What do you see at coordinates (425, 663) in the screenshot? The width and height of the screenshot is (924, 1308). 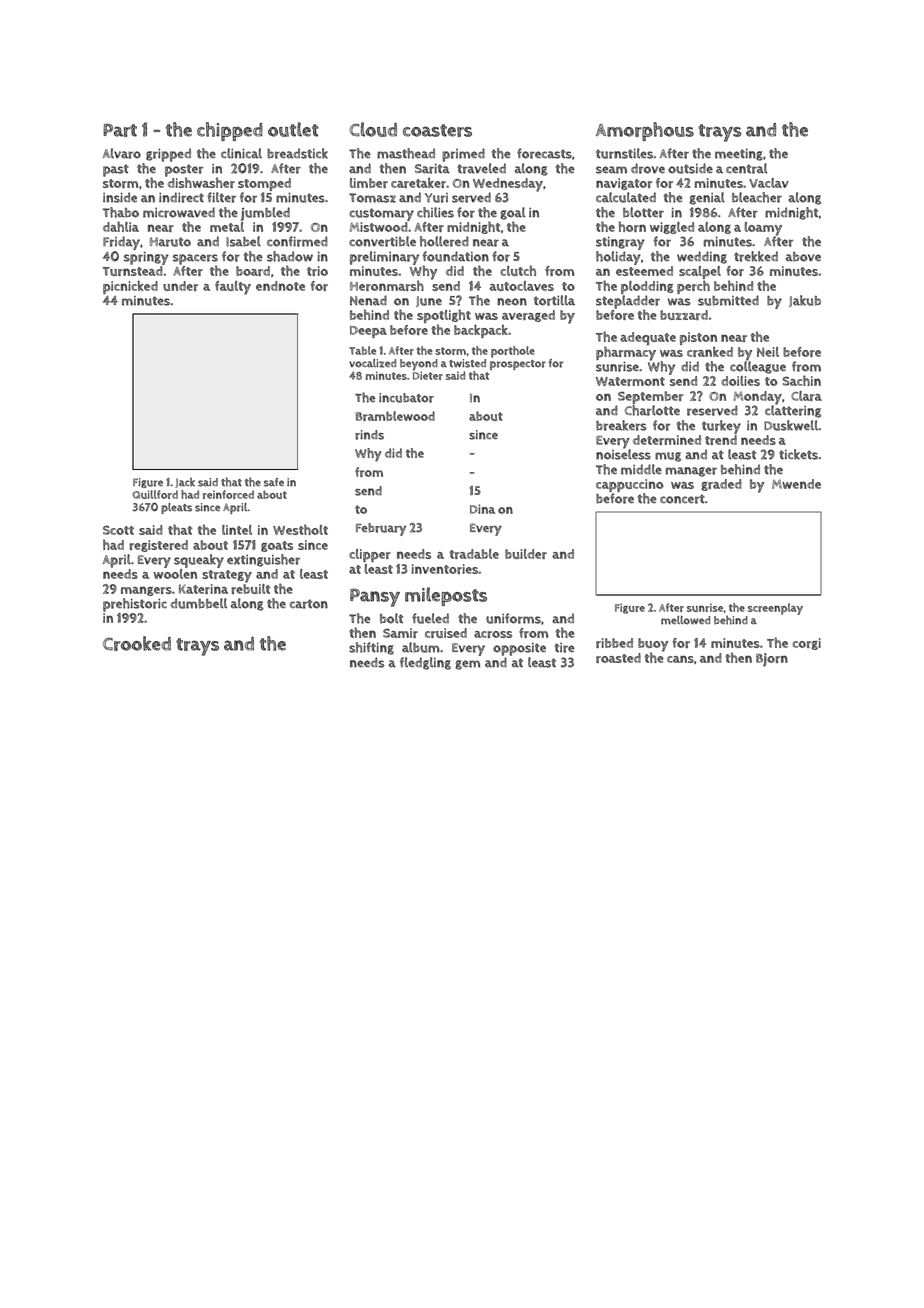 I see `fledgling` at bounding box center [425, 663].
